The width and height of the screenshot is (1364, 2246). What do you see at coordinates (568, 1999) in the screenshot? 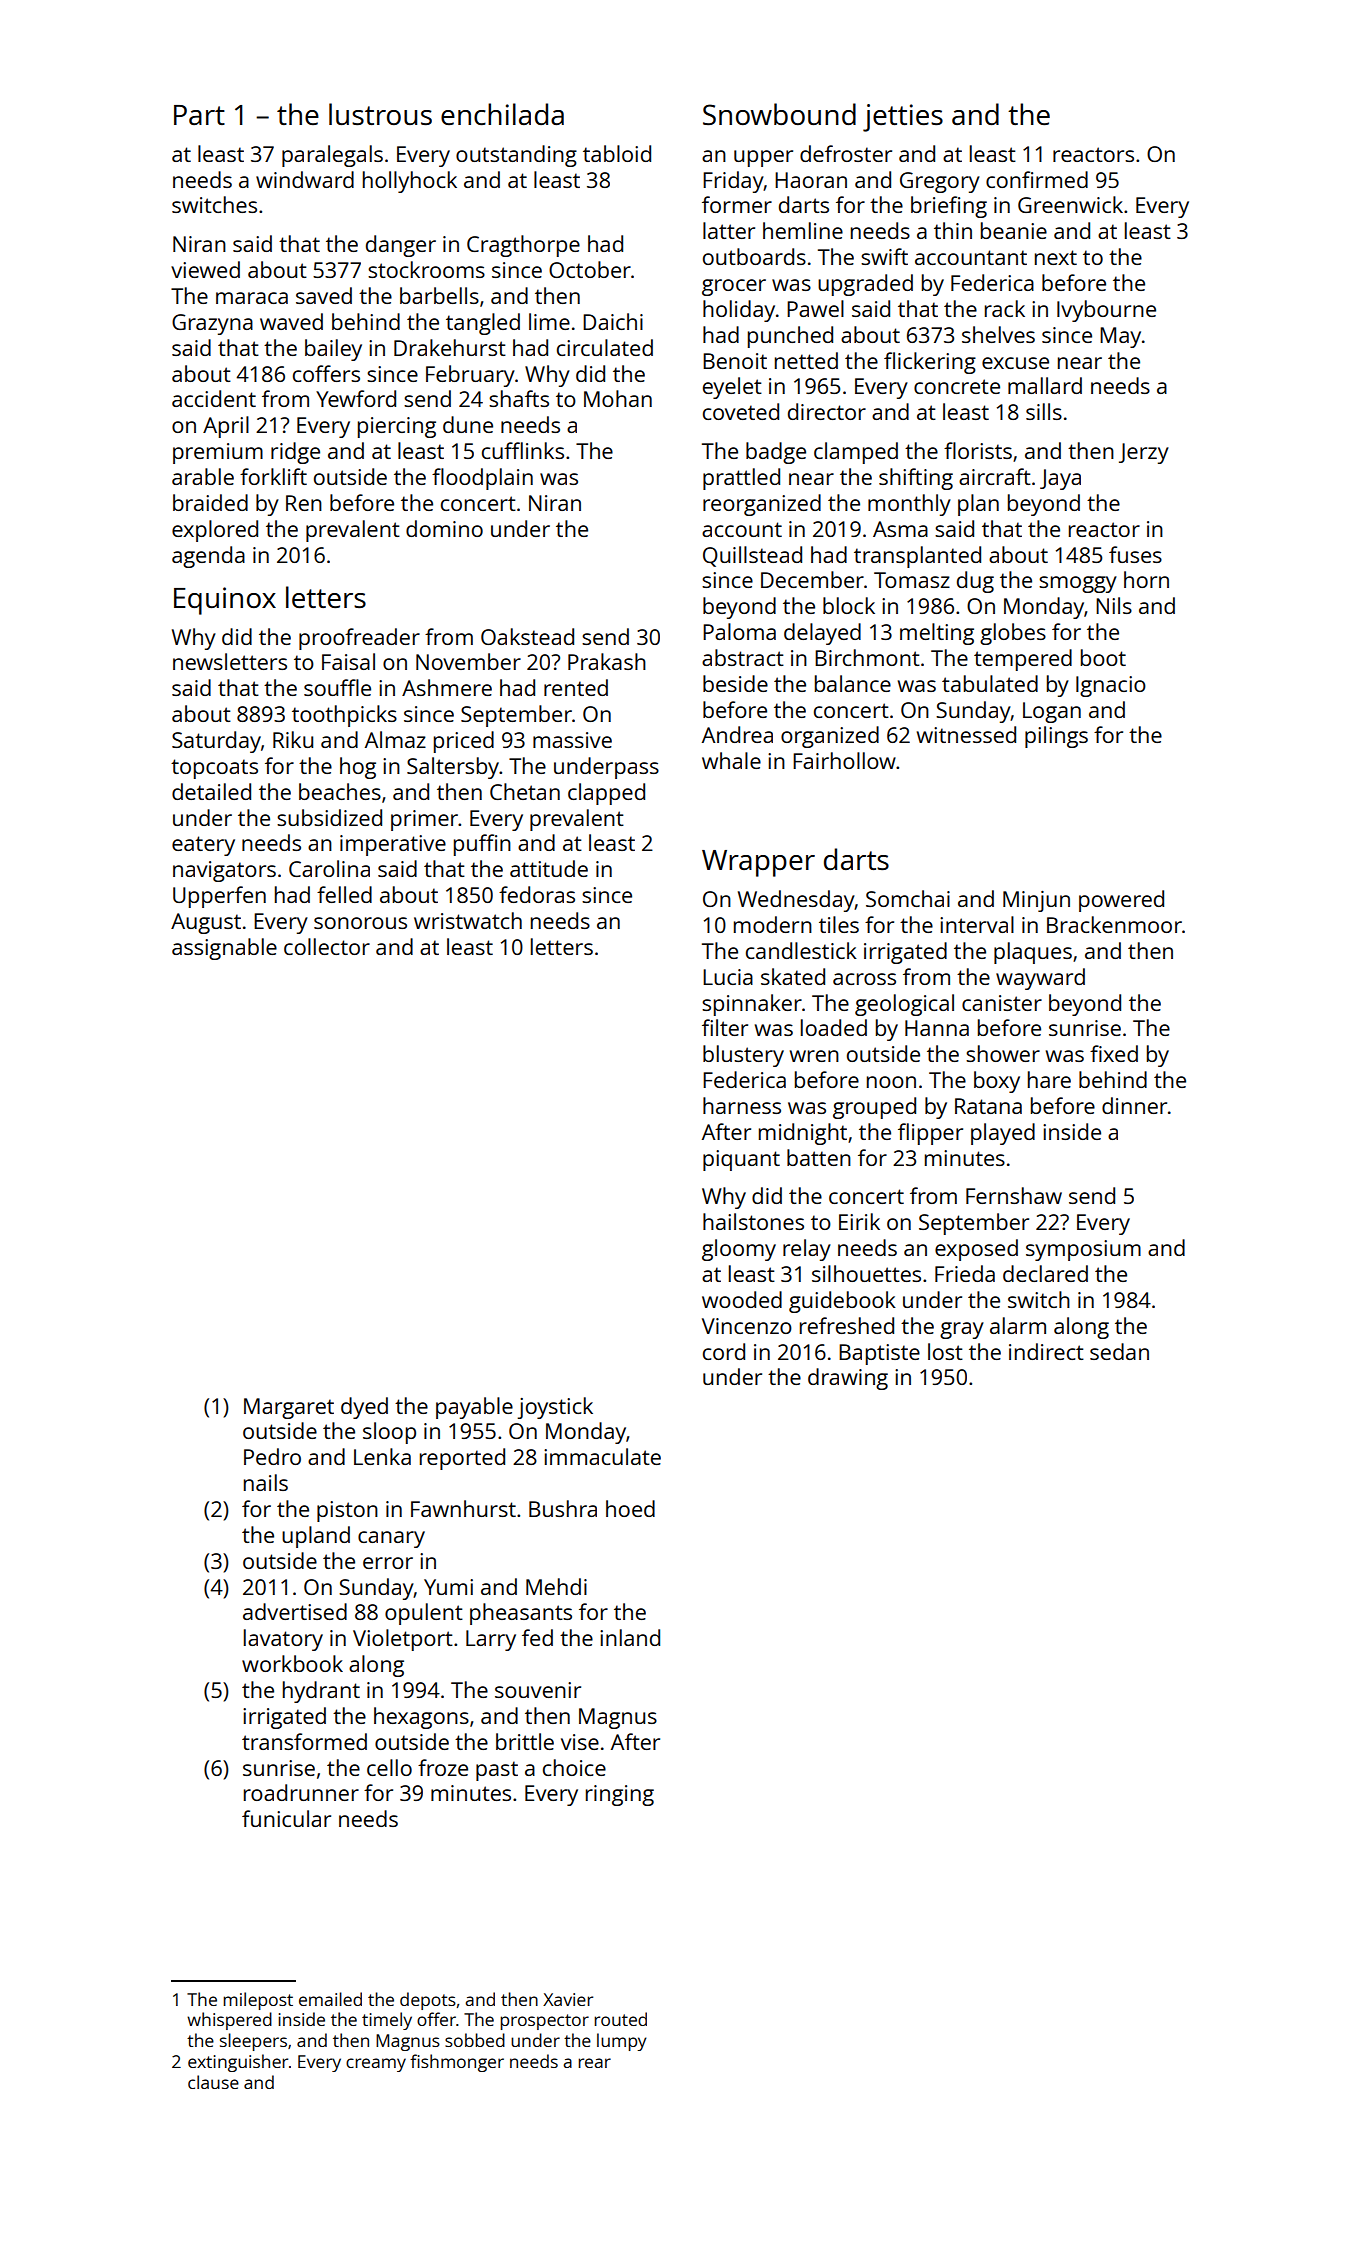
I see `Xavier` at bounding box center [568, 1999].
